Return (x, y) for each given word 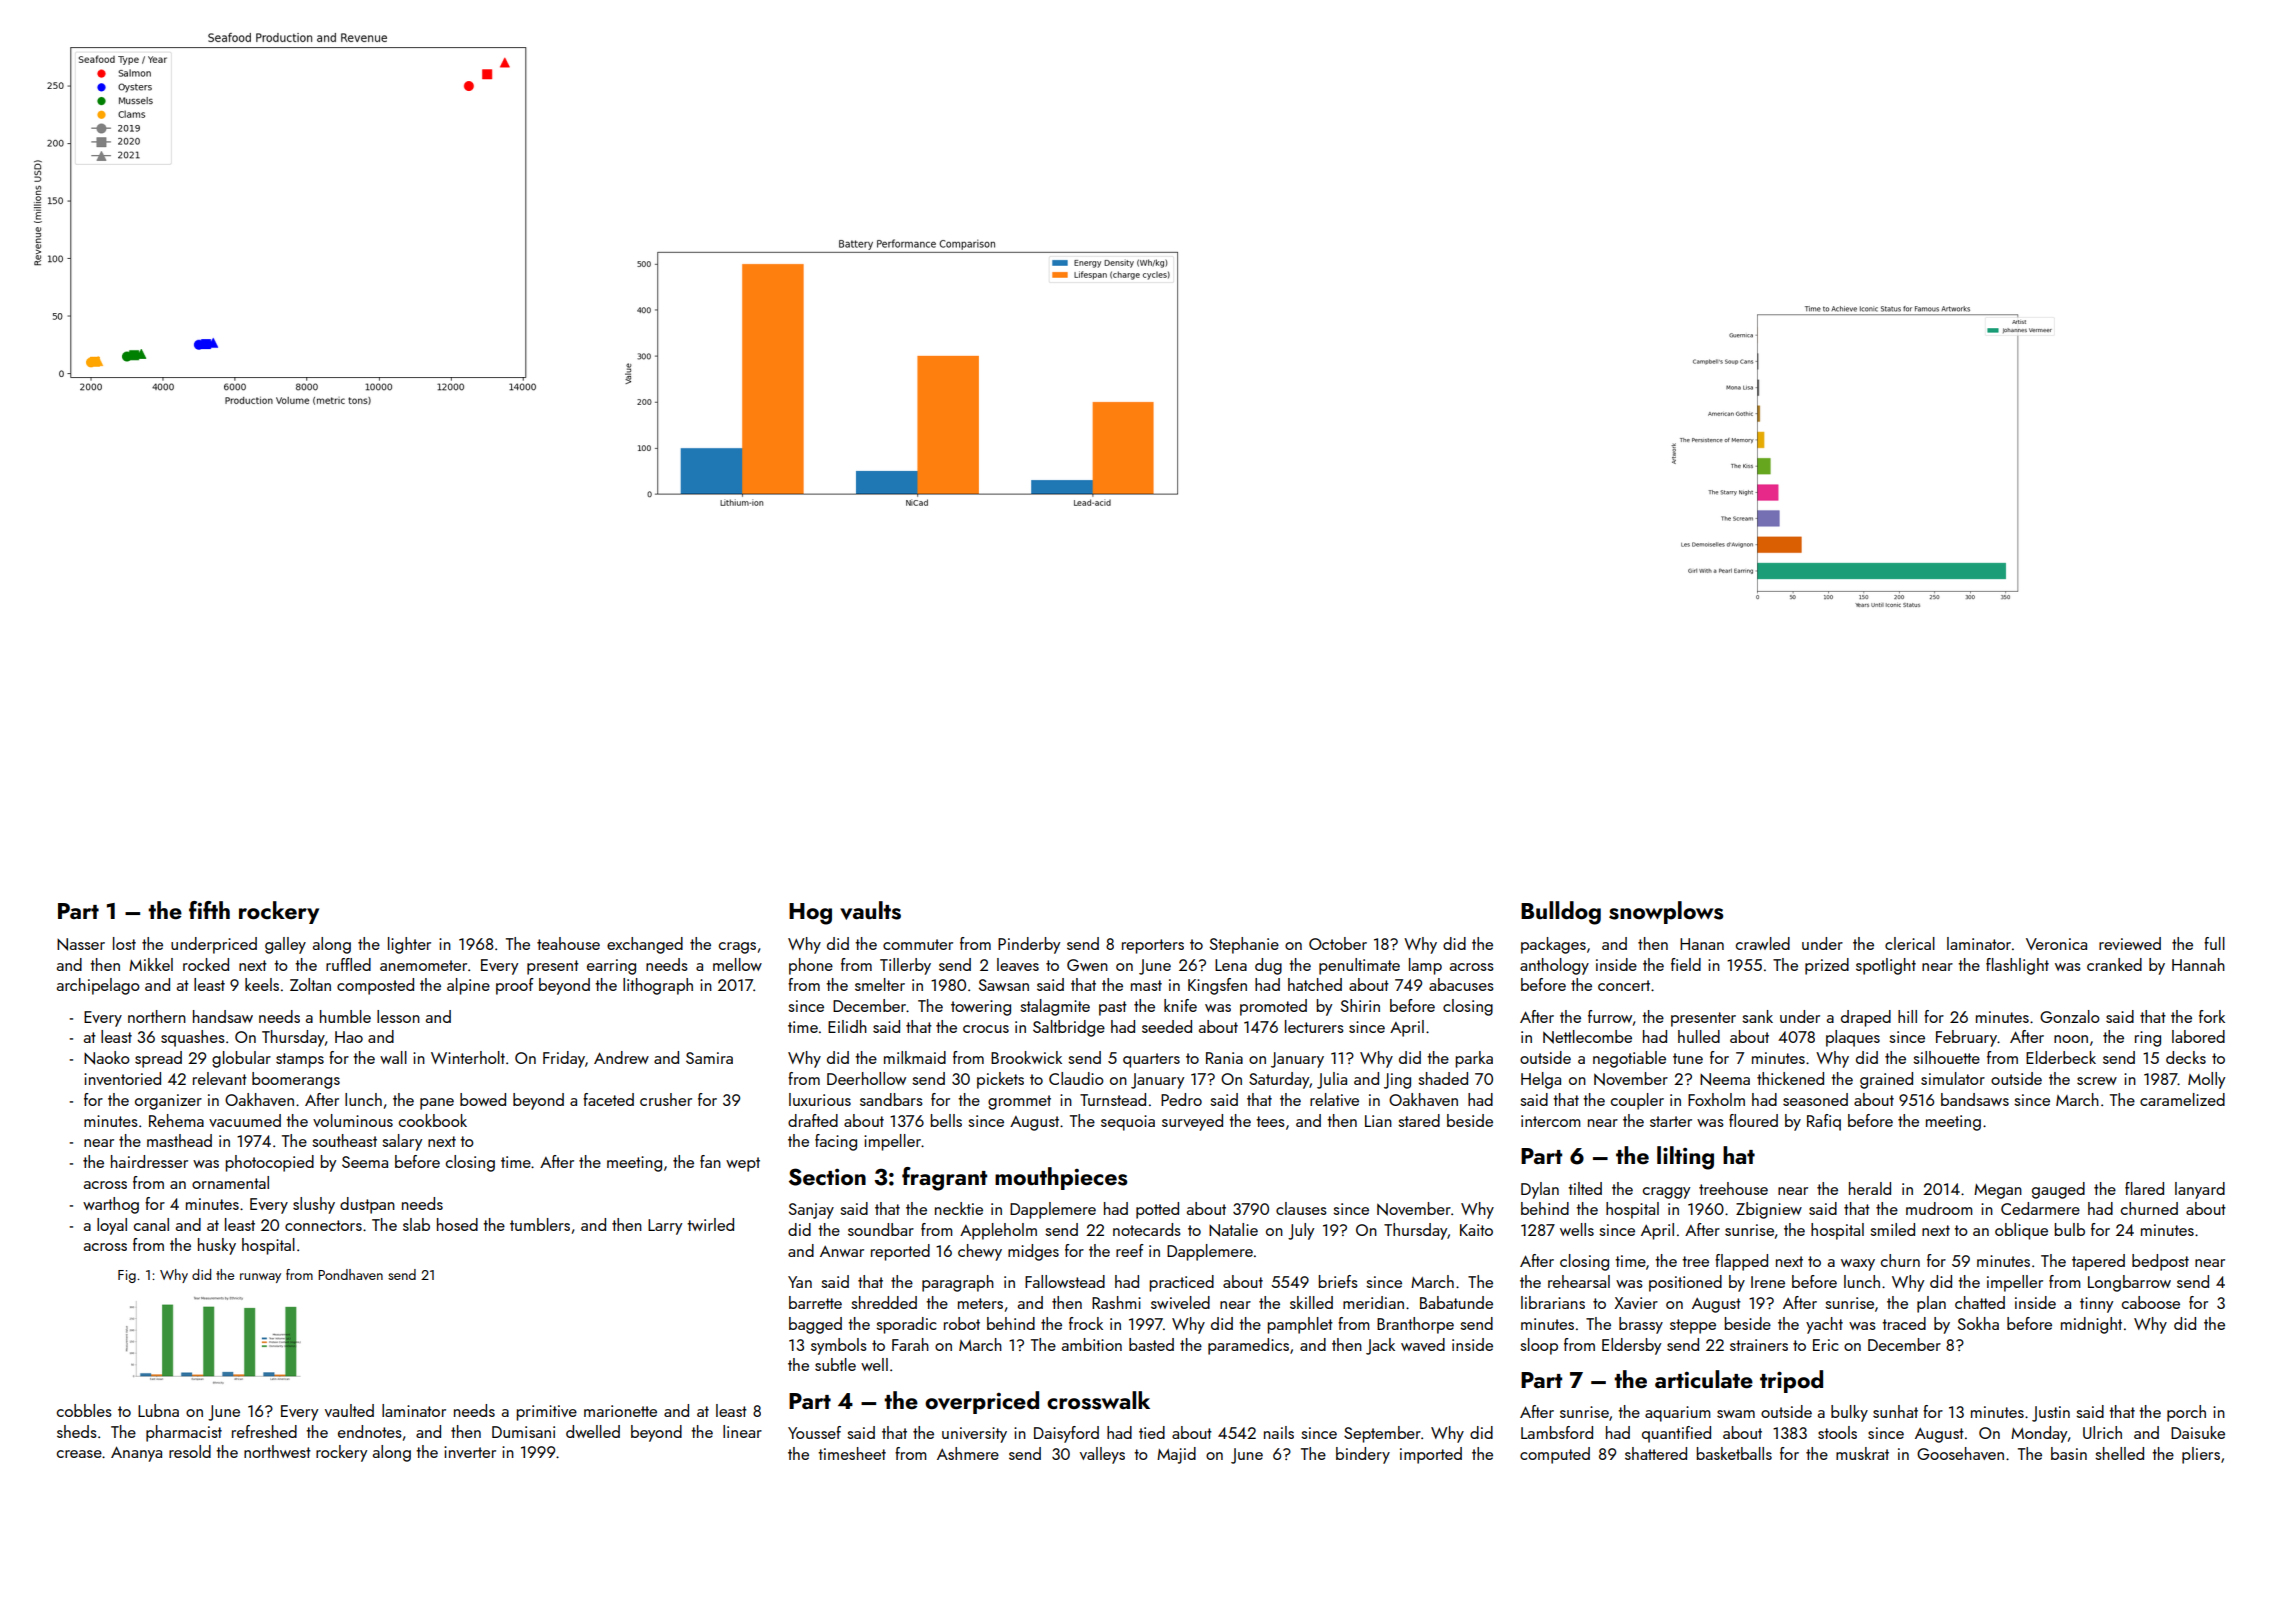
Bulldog (1561, 913)
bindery (1363, 1455)
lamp (1425, 966)
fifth (209, 910)
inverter (470, 1452)
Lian (1378, 1121)
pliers (2201, 1455)
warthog (111, 1205)
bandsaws (1975, 1099)
